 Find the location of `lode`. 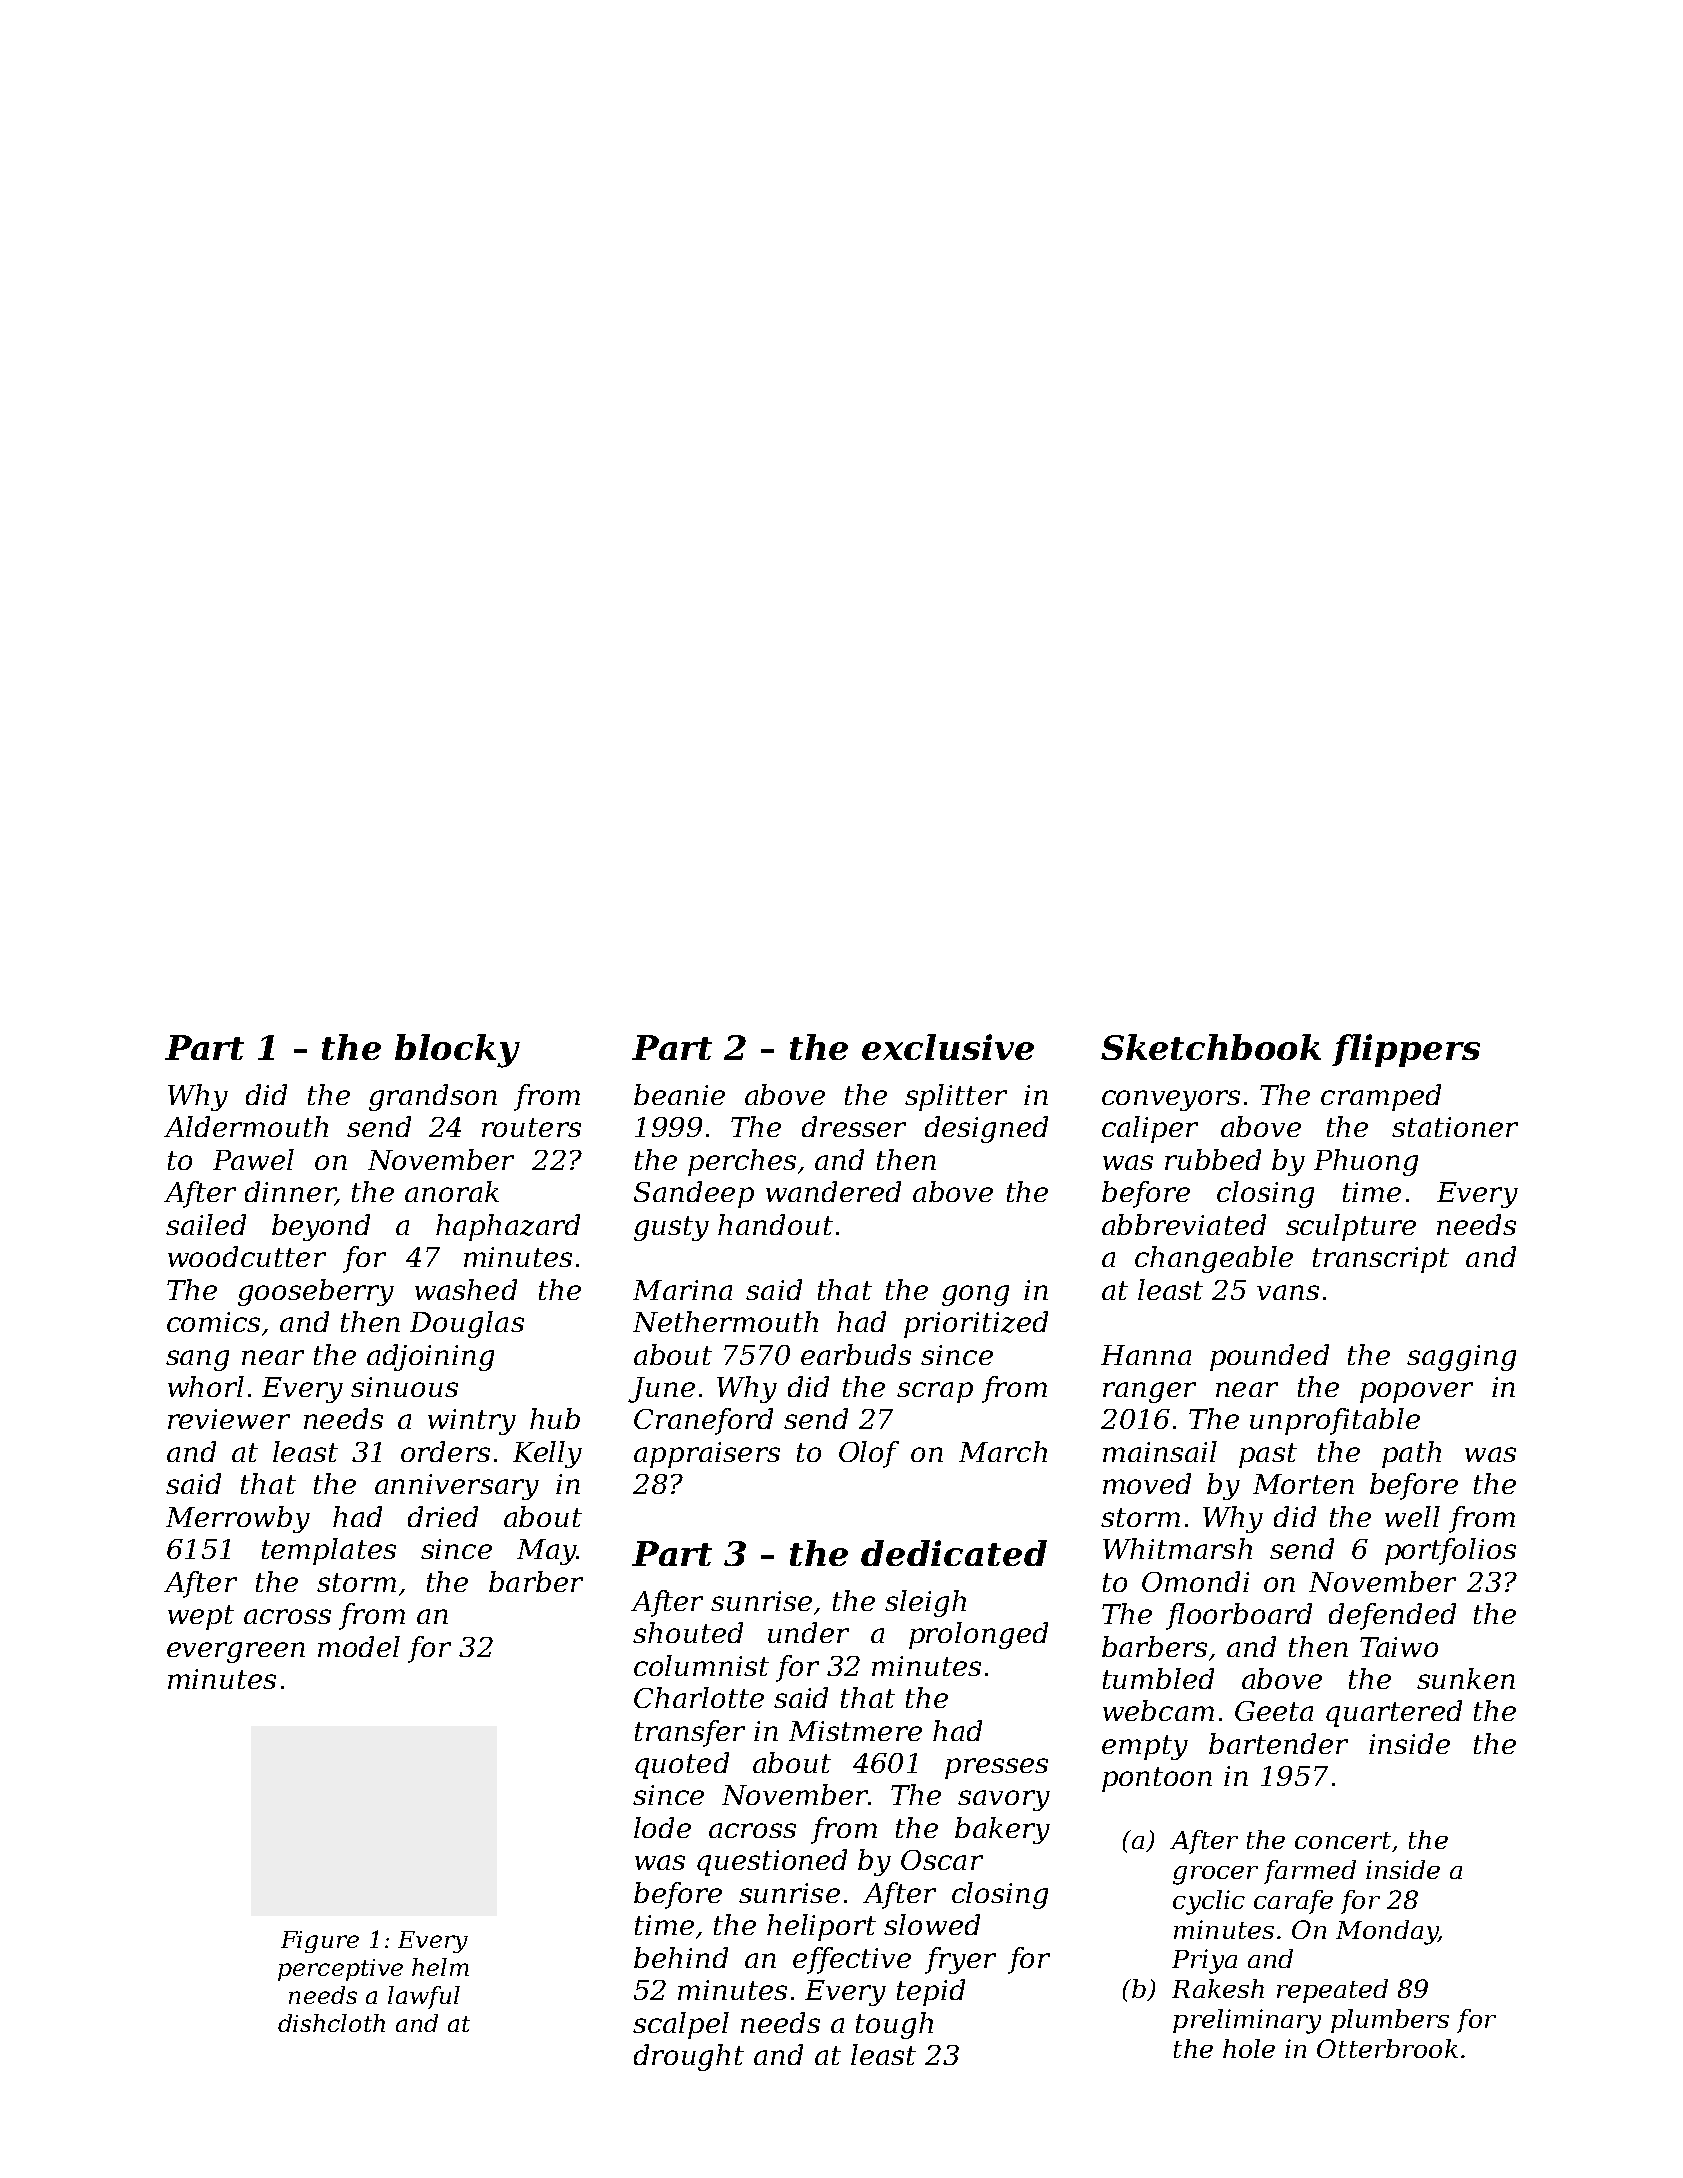

lode is located at coordinates (662, 1827).
